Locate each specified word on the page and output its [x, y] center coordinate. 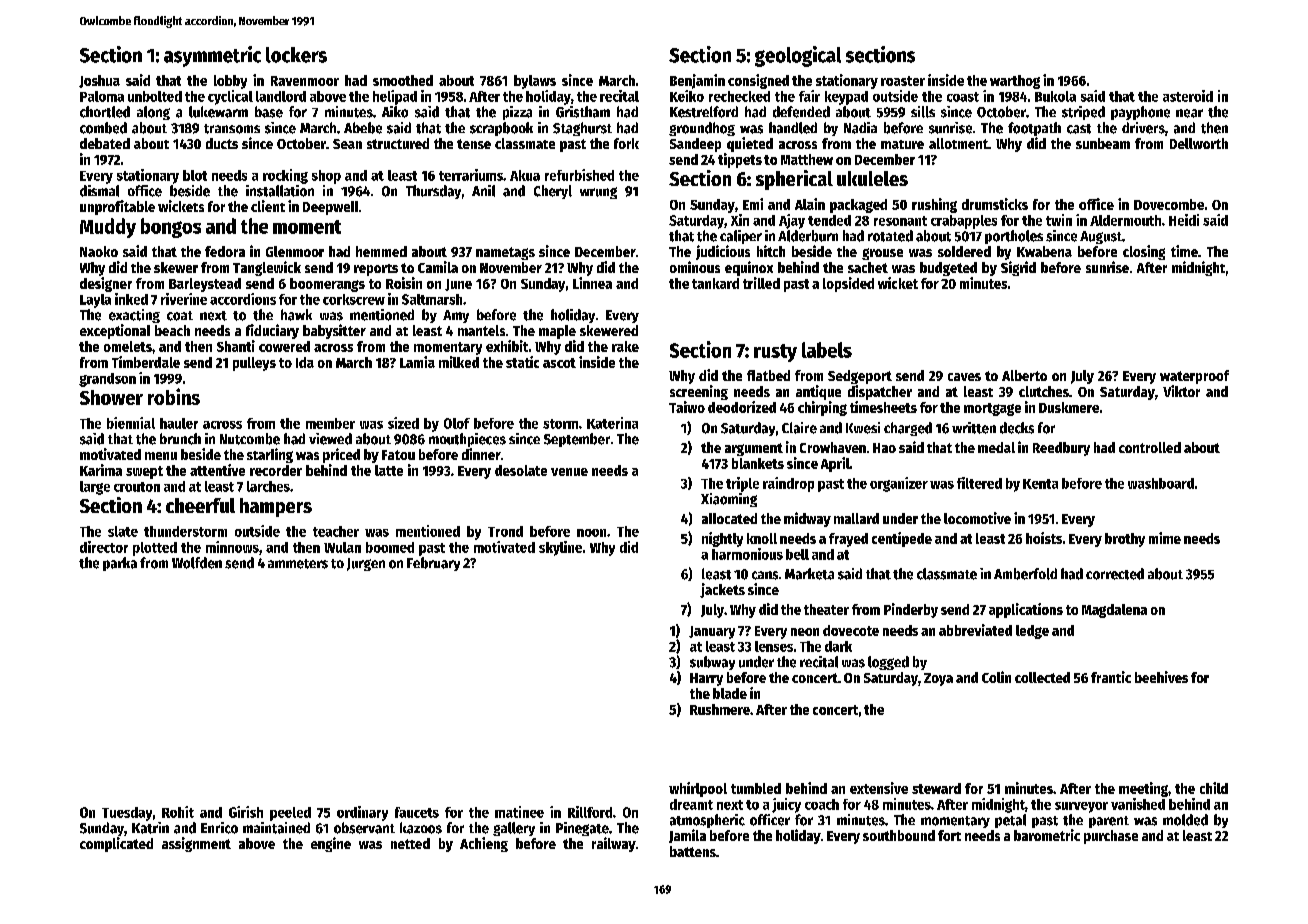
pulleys [254, 364]
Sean [347, 144]
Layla [95, 301]
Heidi [1184, 220]
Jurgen [366, 564]
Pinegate [582, 829]
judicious [723, 252]
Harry [706, 679]
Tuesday [127, 814]
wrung [598, 193]
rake [625, 346]
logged [888, 663]
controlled [1150, 447]
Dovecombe [1169, 204]
